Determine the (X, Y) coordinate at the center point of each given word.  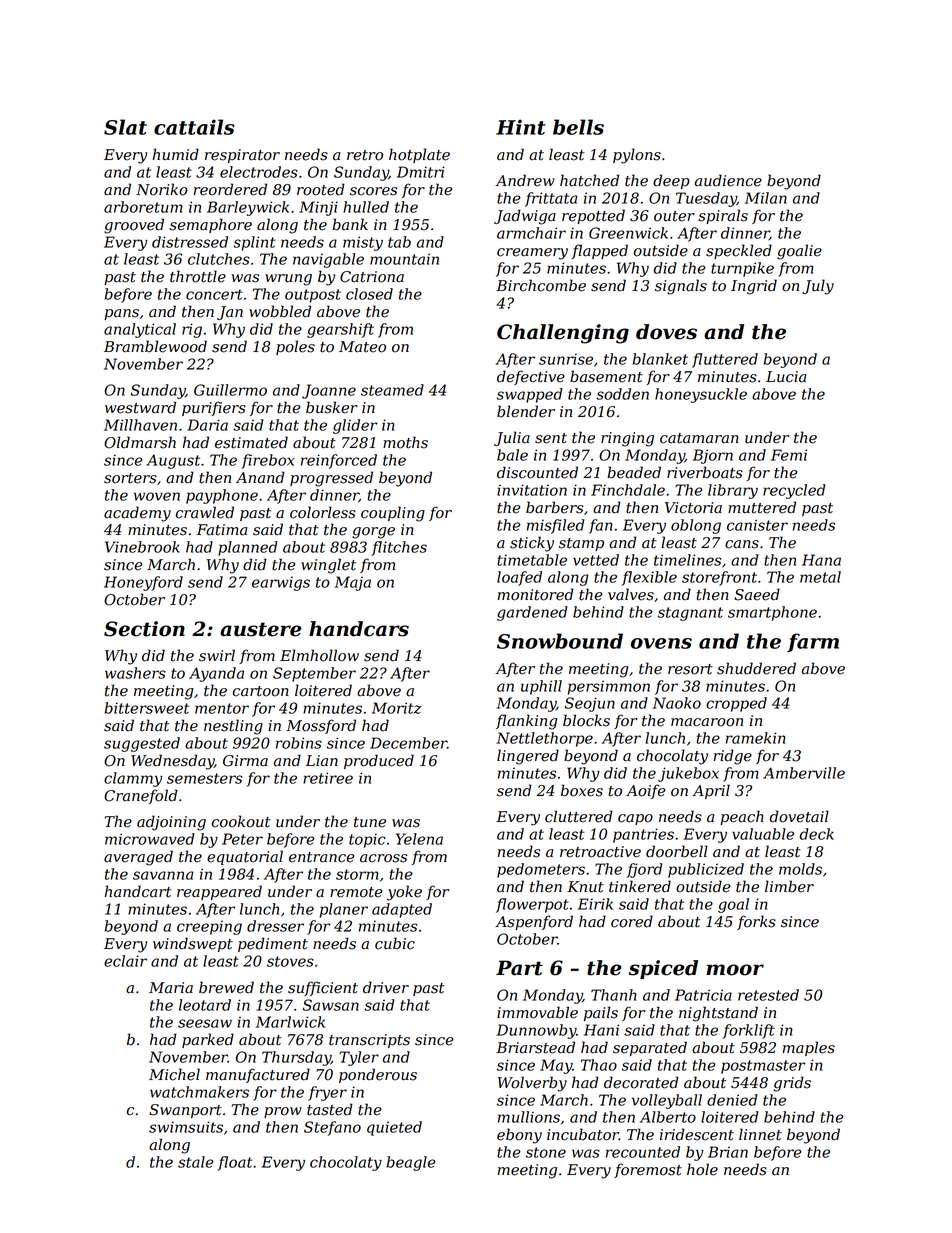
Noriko (162, 189)
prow (283, 1112)
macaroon (707, 722)
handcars (359, 629)
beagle (411, 1163)
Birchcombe (541, 285)
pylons (637, 156)
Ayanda (216, 674)
